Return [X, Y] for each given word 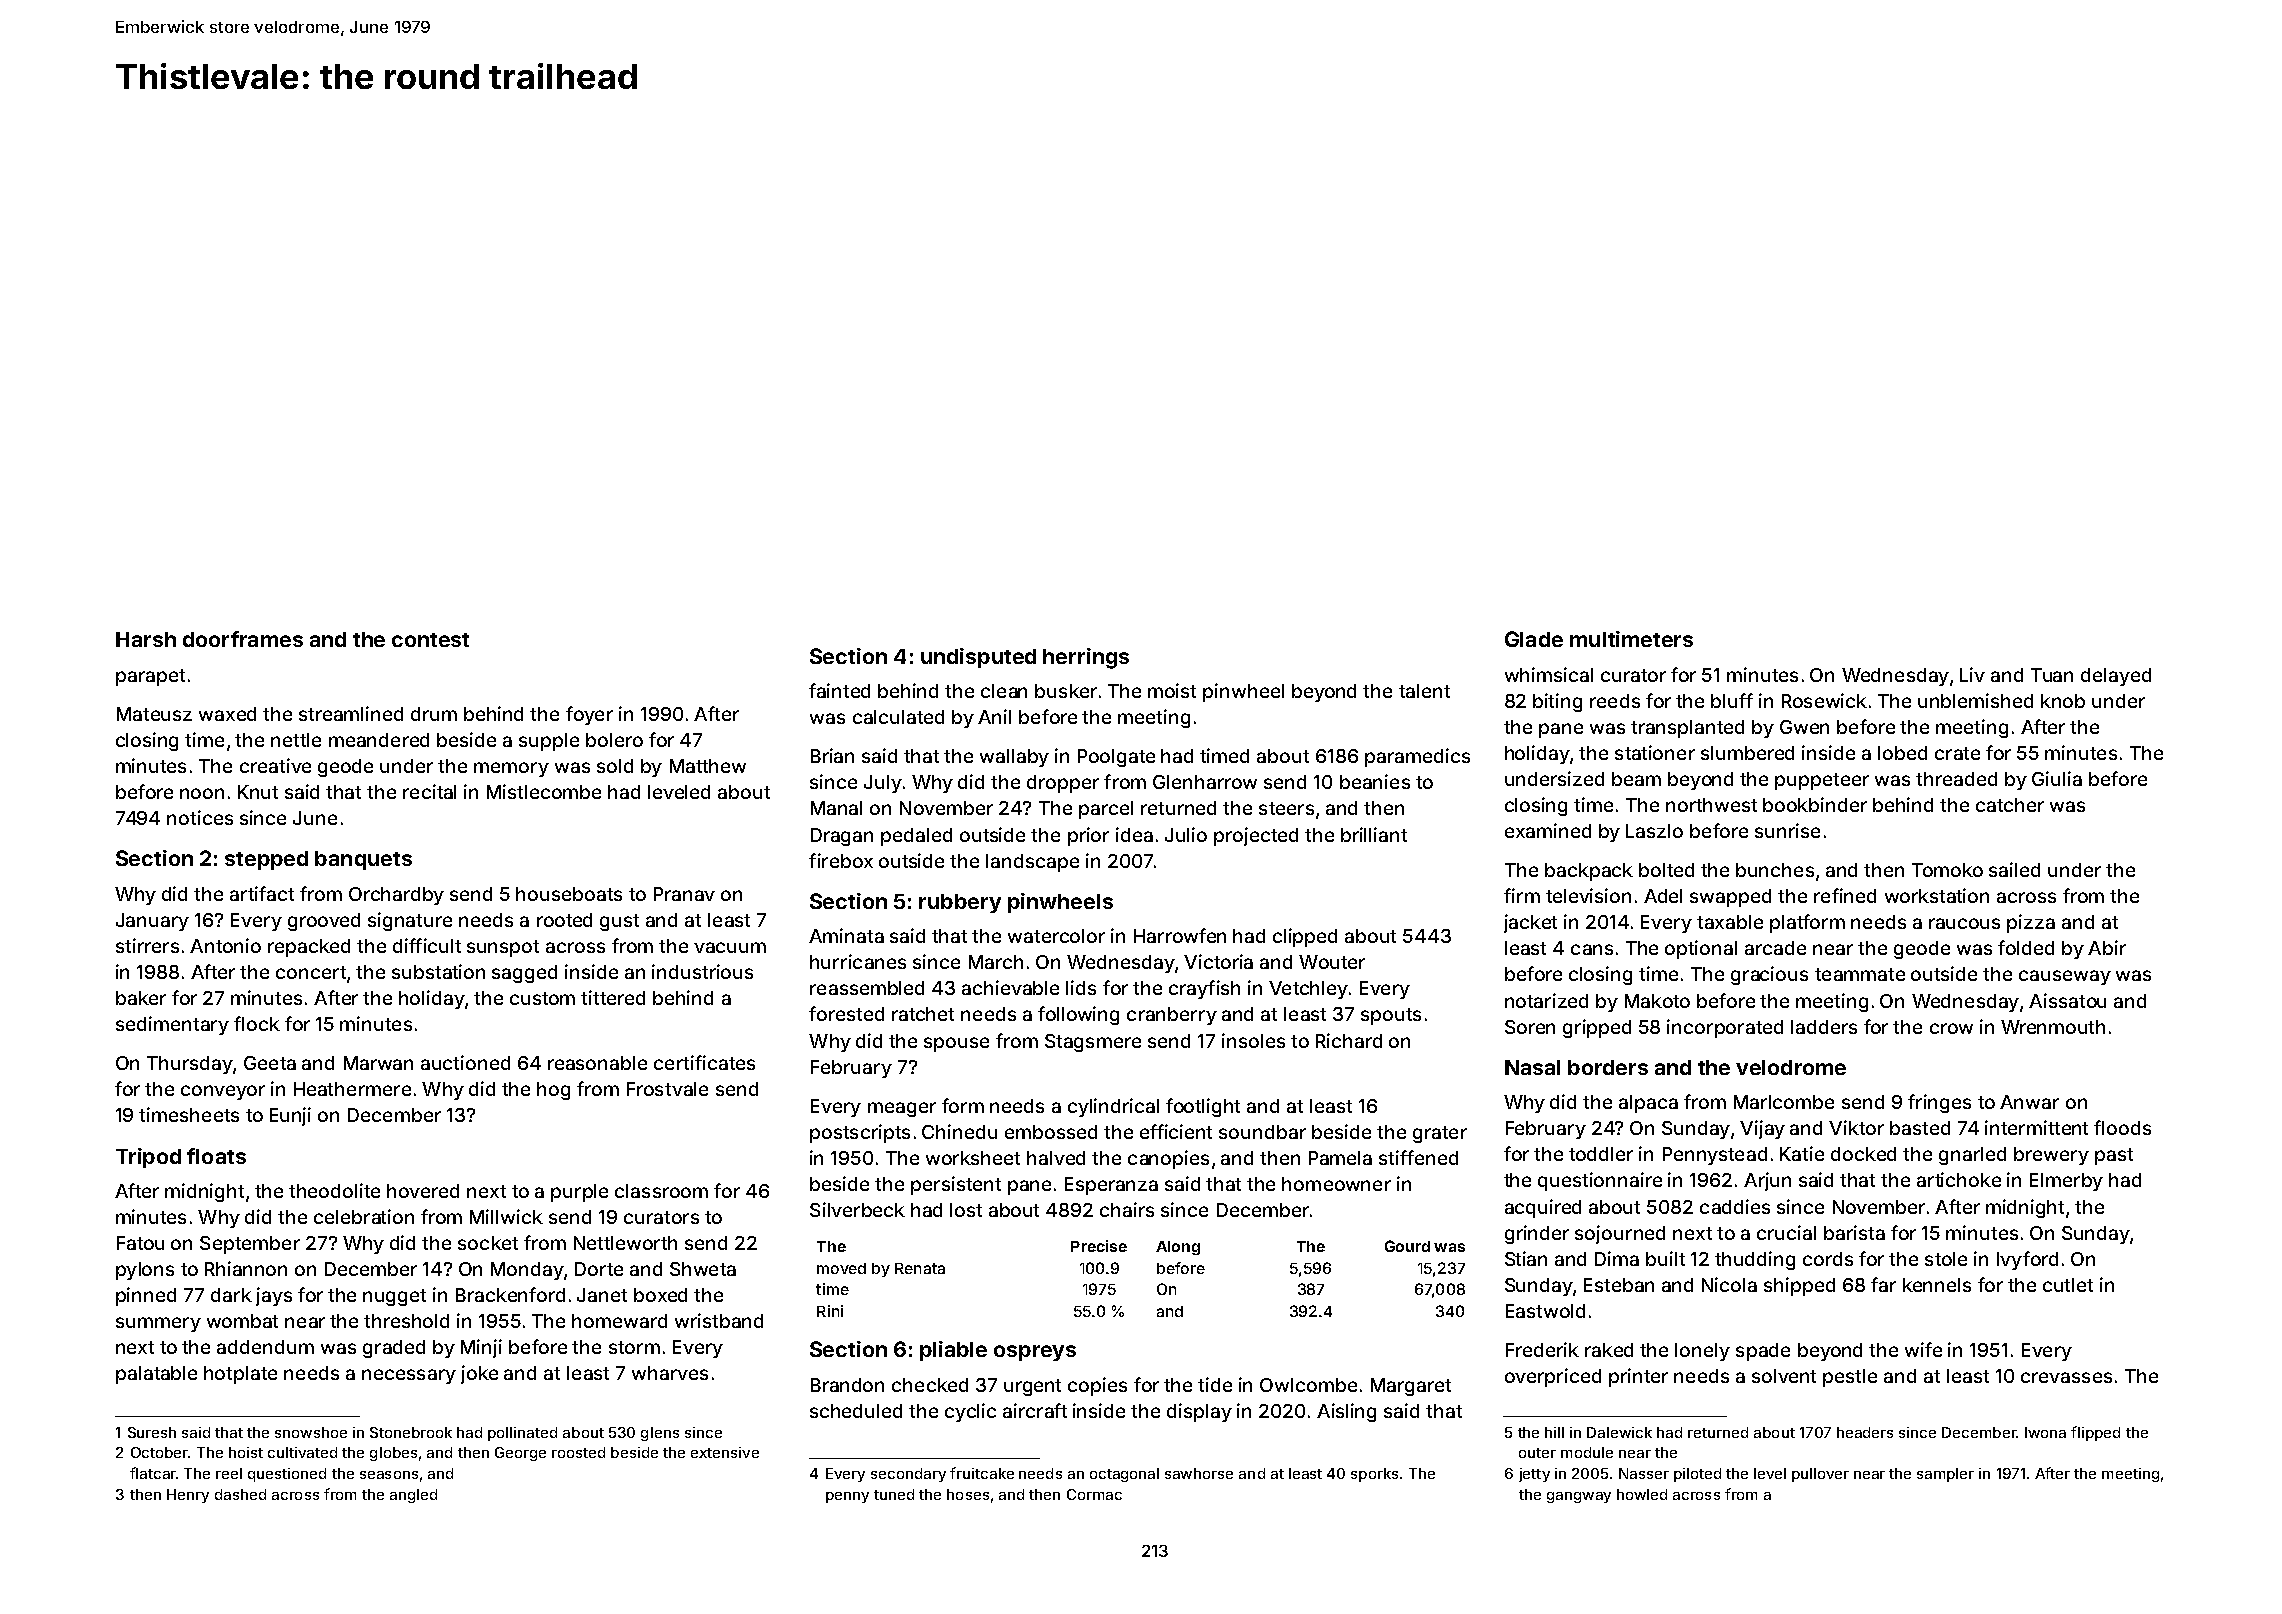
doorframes [243, 639]
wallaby [1014, 758]
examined [1548, 830]
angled [413, 1496]
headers [1865, 1432]
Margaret [1411, 1387]
